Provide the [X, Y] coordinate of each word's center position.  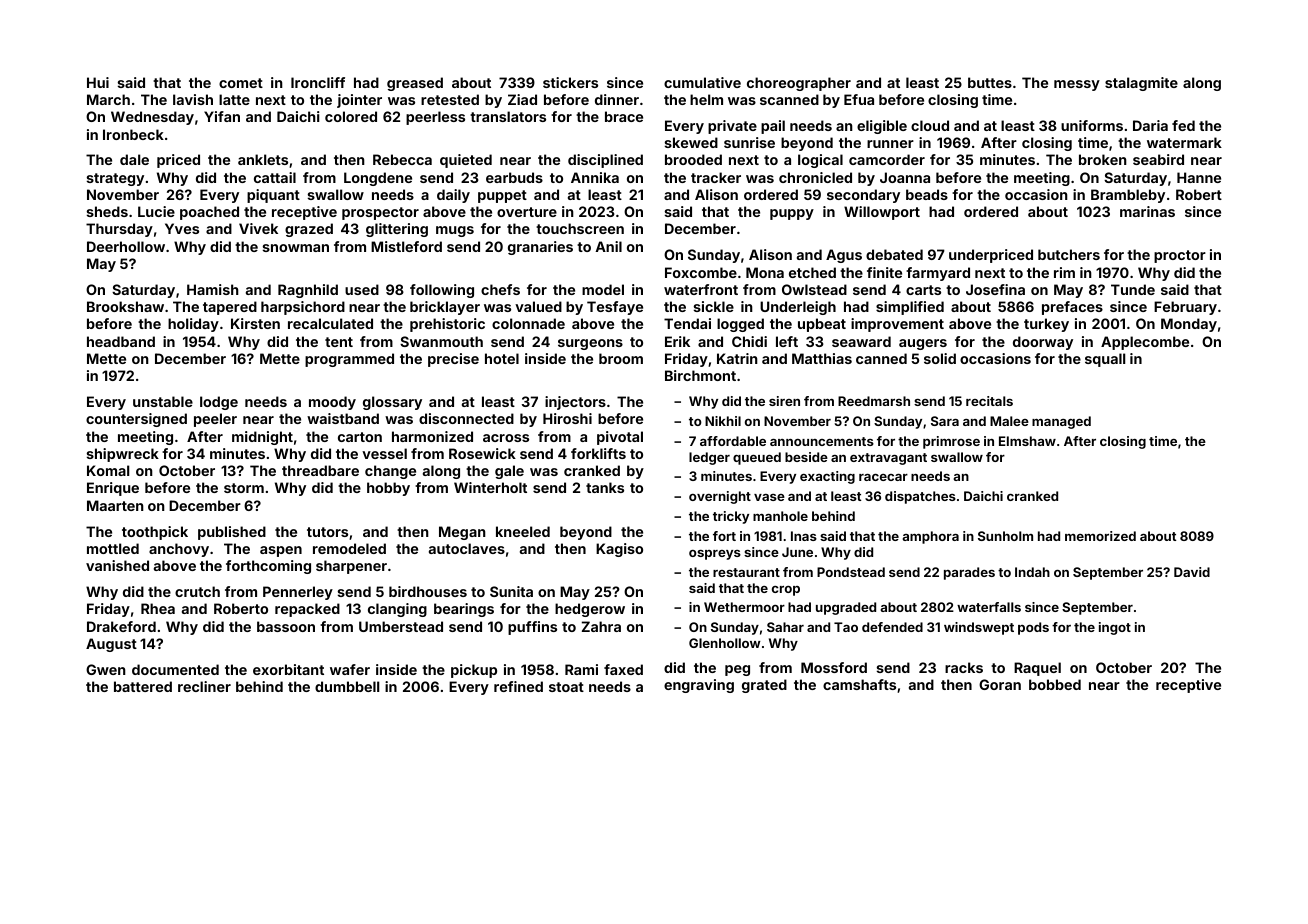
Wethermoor [744, 607]
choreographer [799, 84]
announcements [822, 441]
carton [360, 437]
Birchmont [700, 375]
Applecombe [1145, 343]
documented [175, 669]
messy [1077, 85]
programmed [349, 360]
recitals [989, 401]
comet [241, 83]
